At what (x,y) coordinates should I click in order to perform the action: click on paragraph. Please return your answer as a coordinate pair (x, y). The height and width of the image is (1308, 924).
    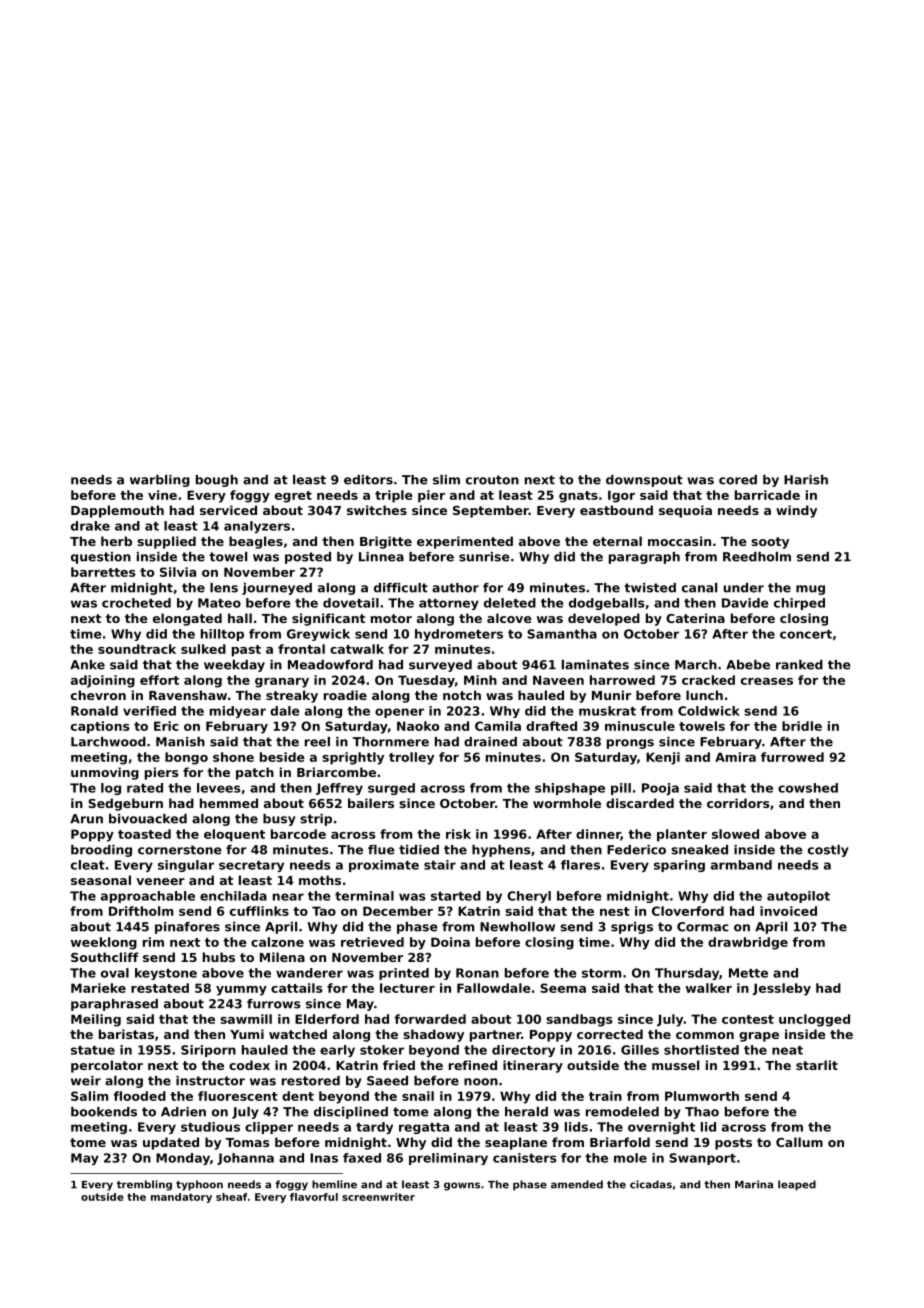
    Looking at the image, I should click on (644, 558).
